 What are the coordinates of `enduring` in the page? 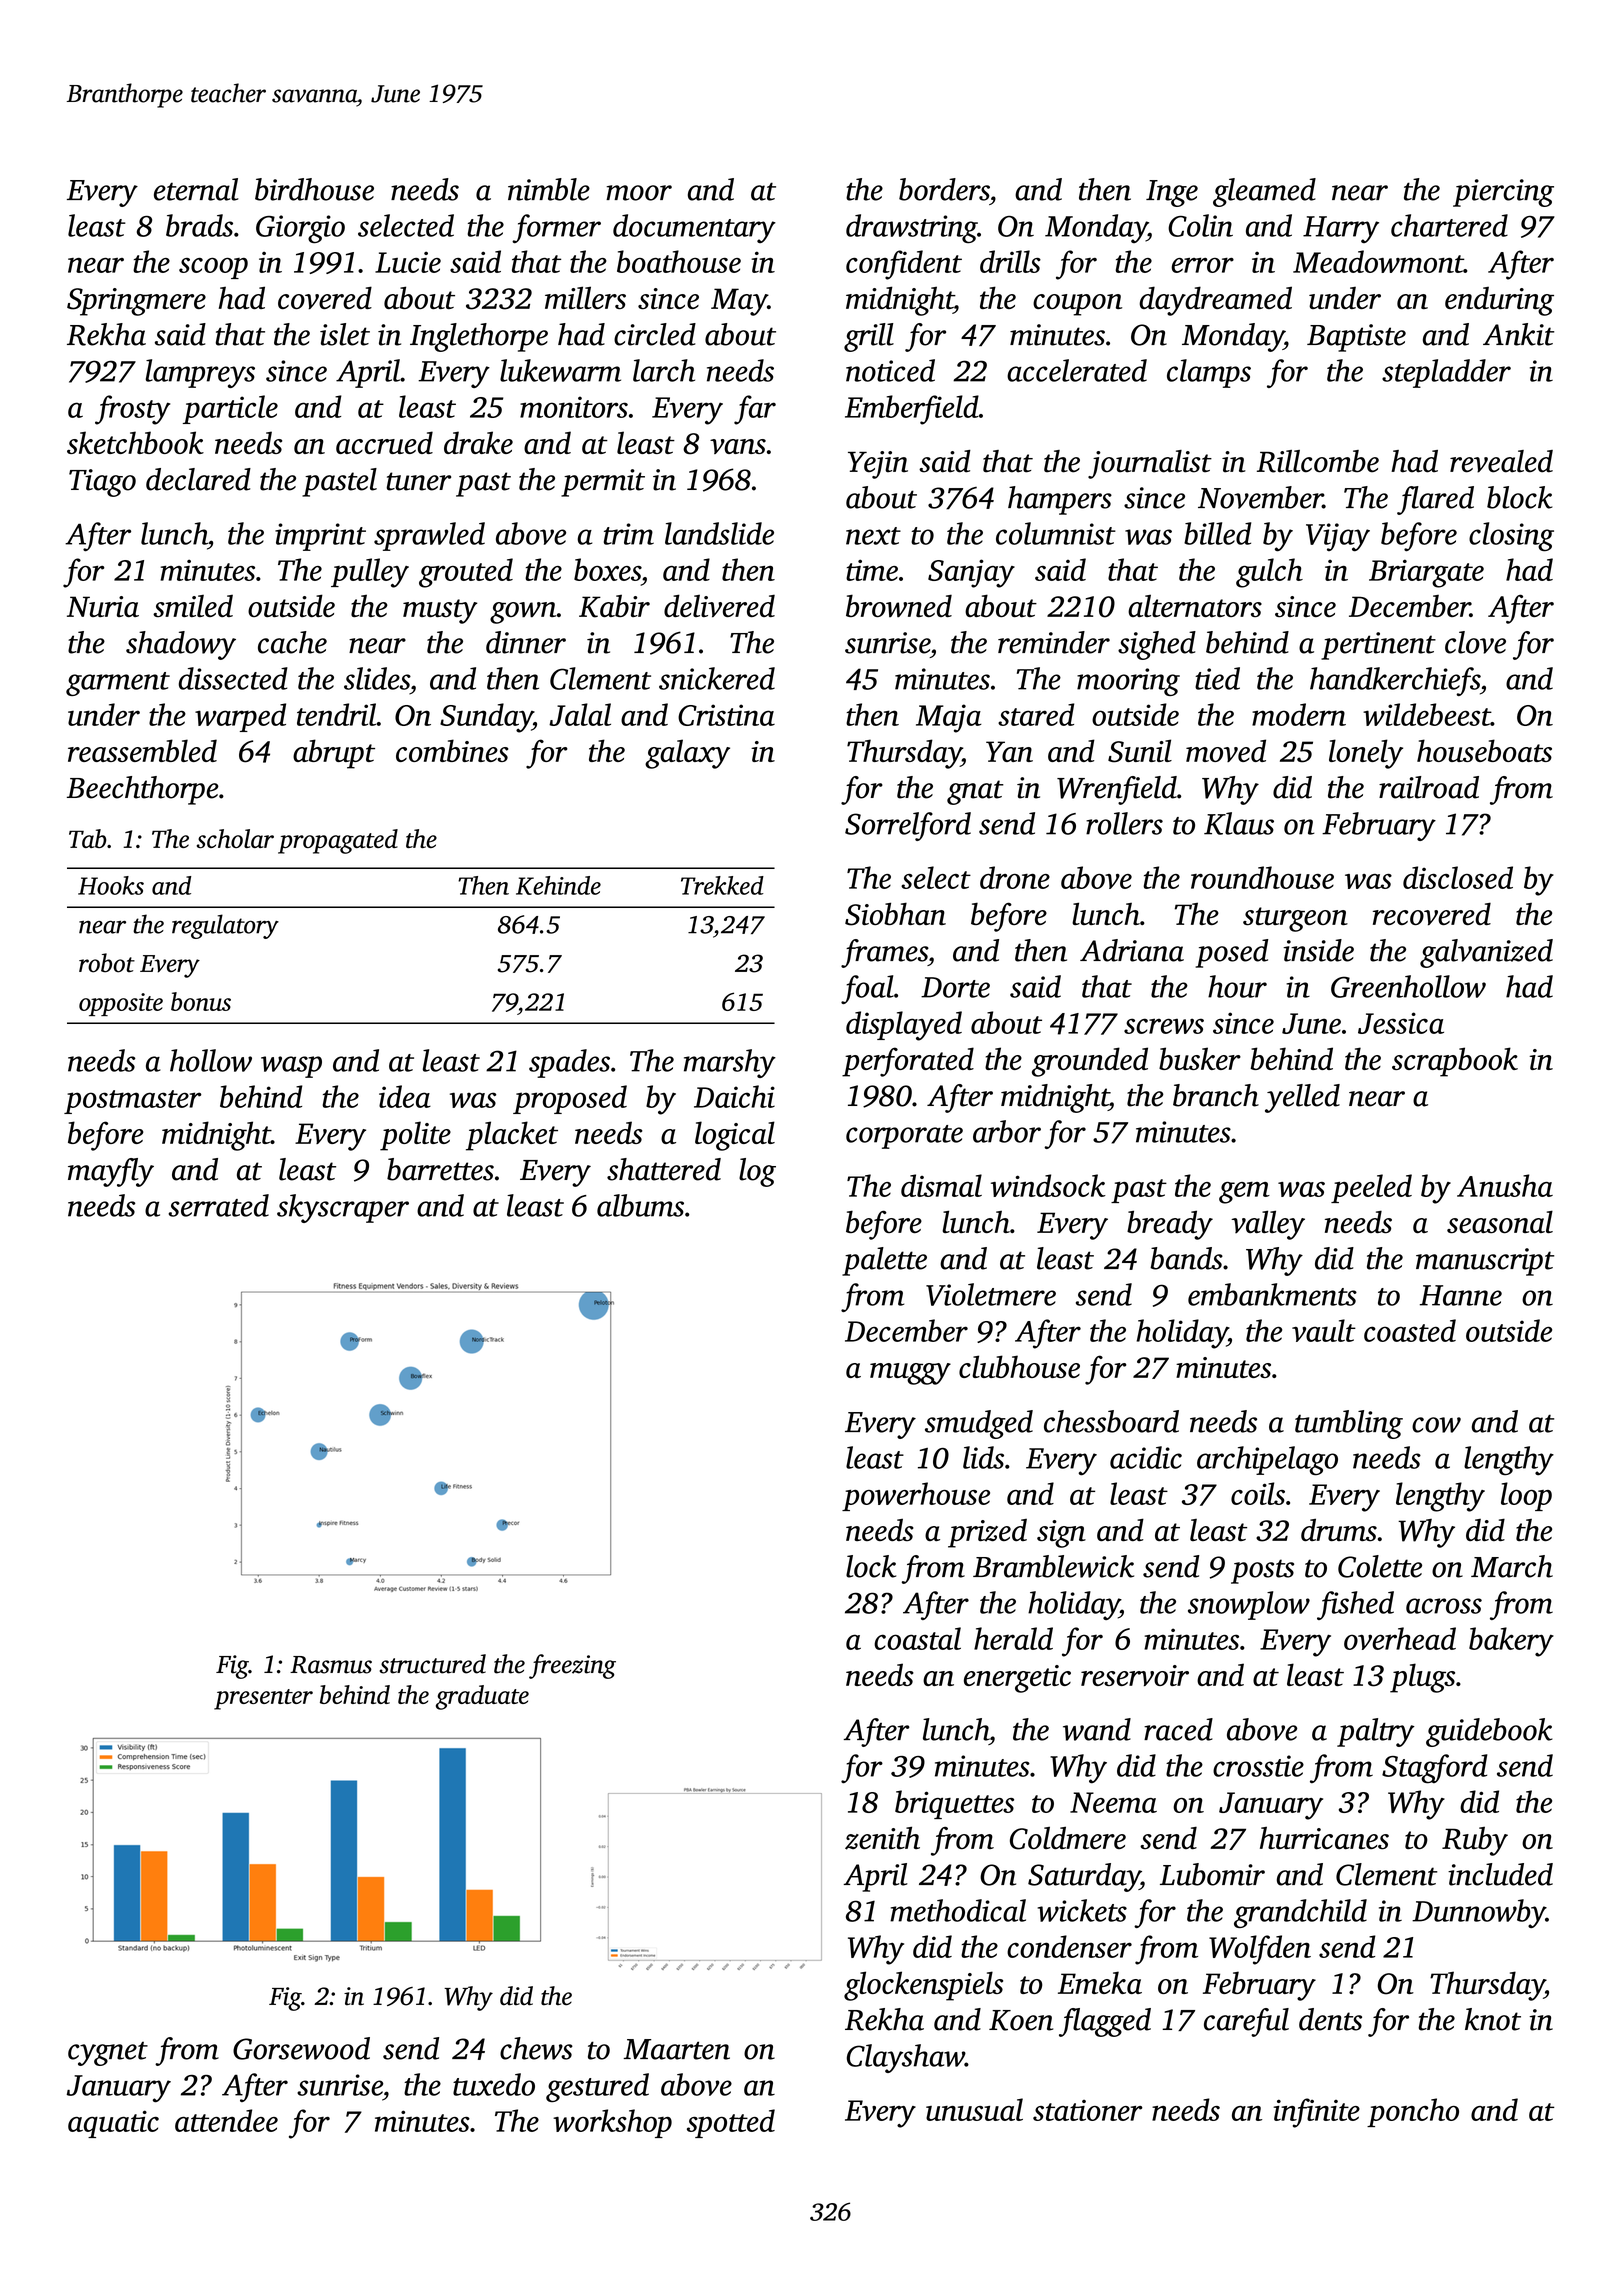 It's located at (1499, 301).
